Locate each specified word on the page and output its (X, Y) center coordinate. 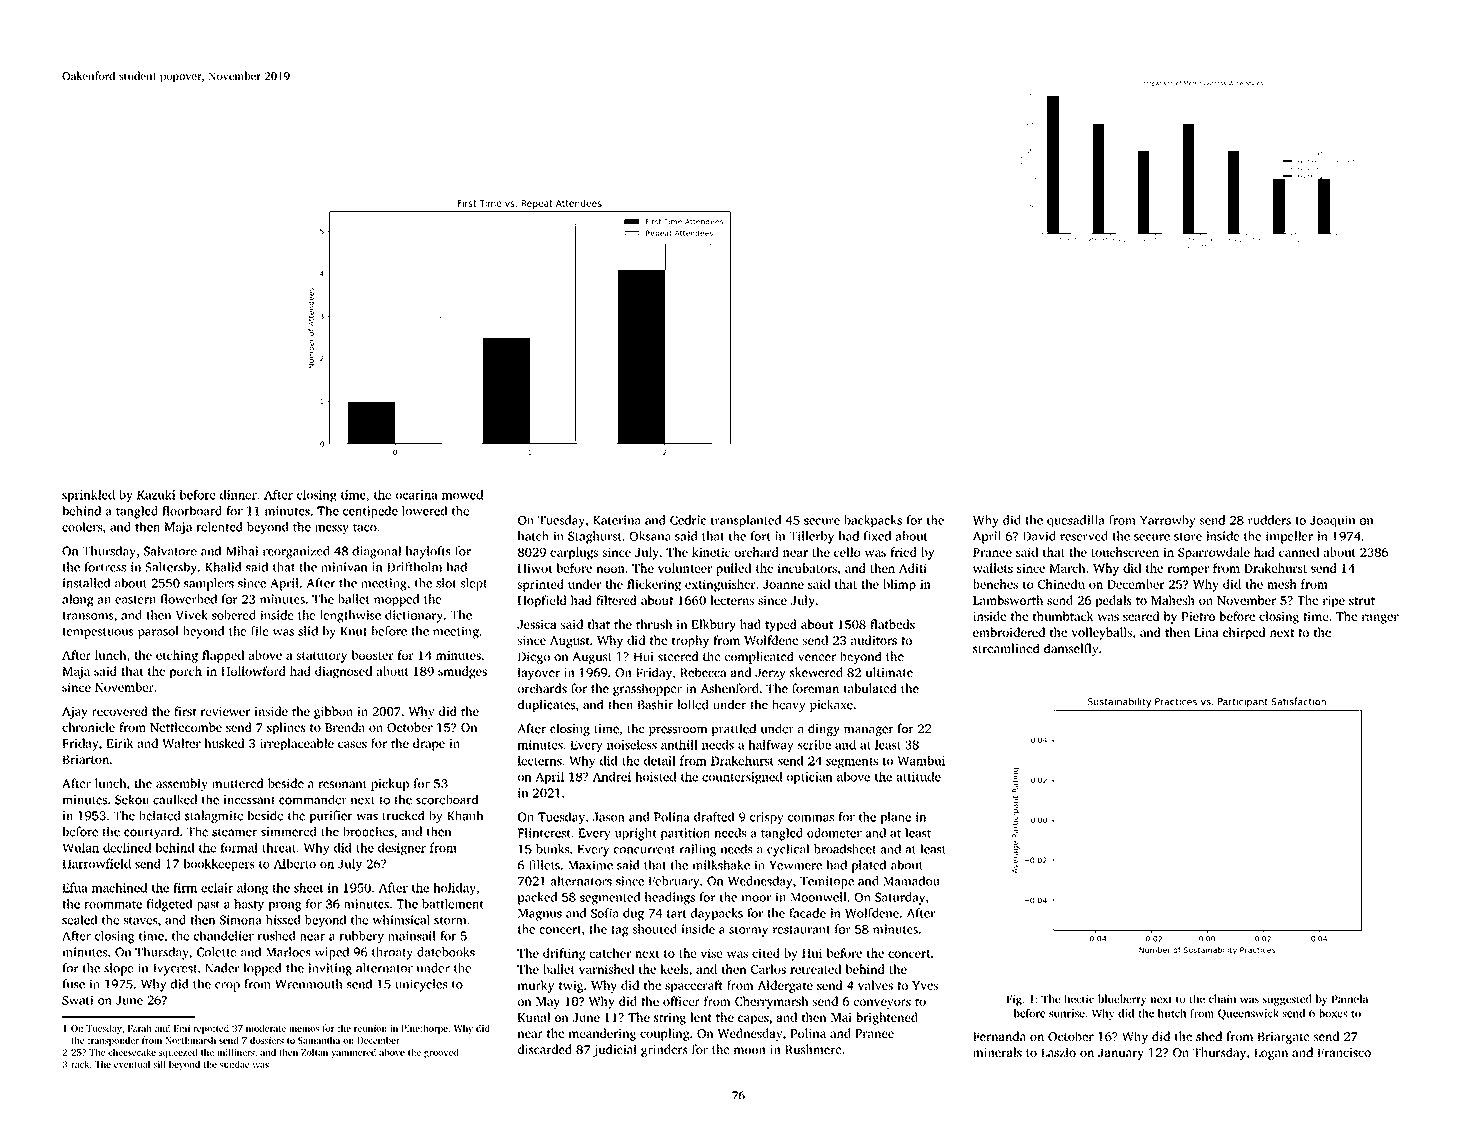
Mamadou (911, 881)
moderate (266, 1028)
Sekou (132, 799)
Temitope (827, 882)
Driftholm (414, 567)
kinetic (711, 552)
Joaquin (1332, 521)
